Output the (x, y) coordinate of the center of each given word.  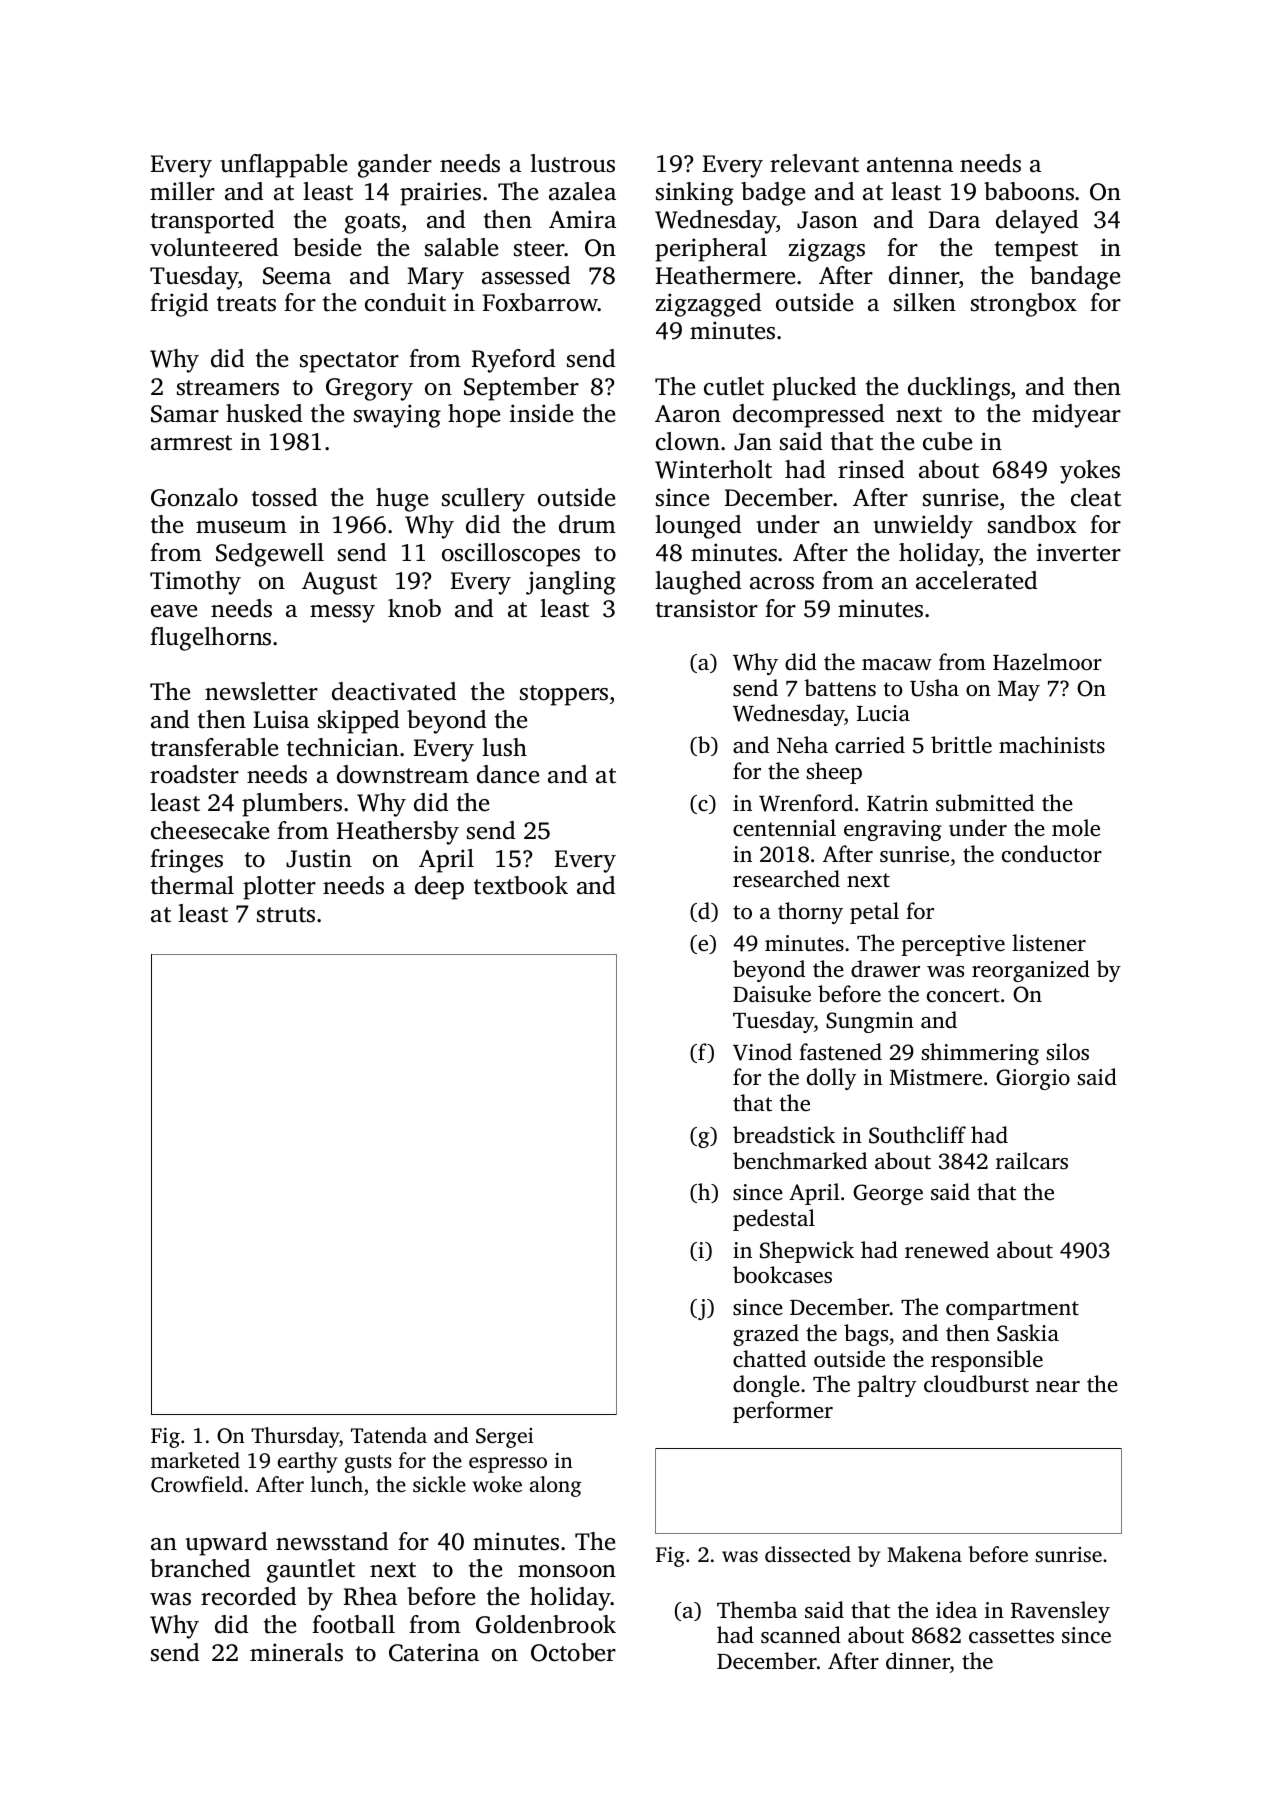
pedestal (774, 1220)
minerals (296, 1652)
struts (286, 915)
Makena (924, 1554)
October (573, 1652)
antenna (910, 165)
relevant (814, 163)
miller (182, 191)
